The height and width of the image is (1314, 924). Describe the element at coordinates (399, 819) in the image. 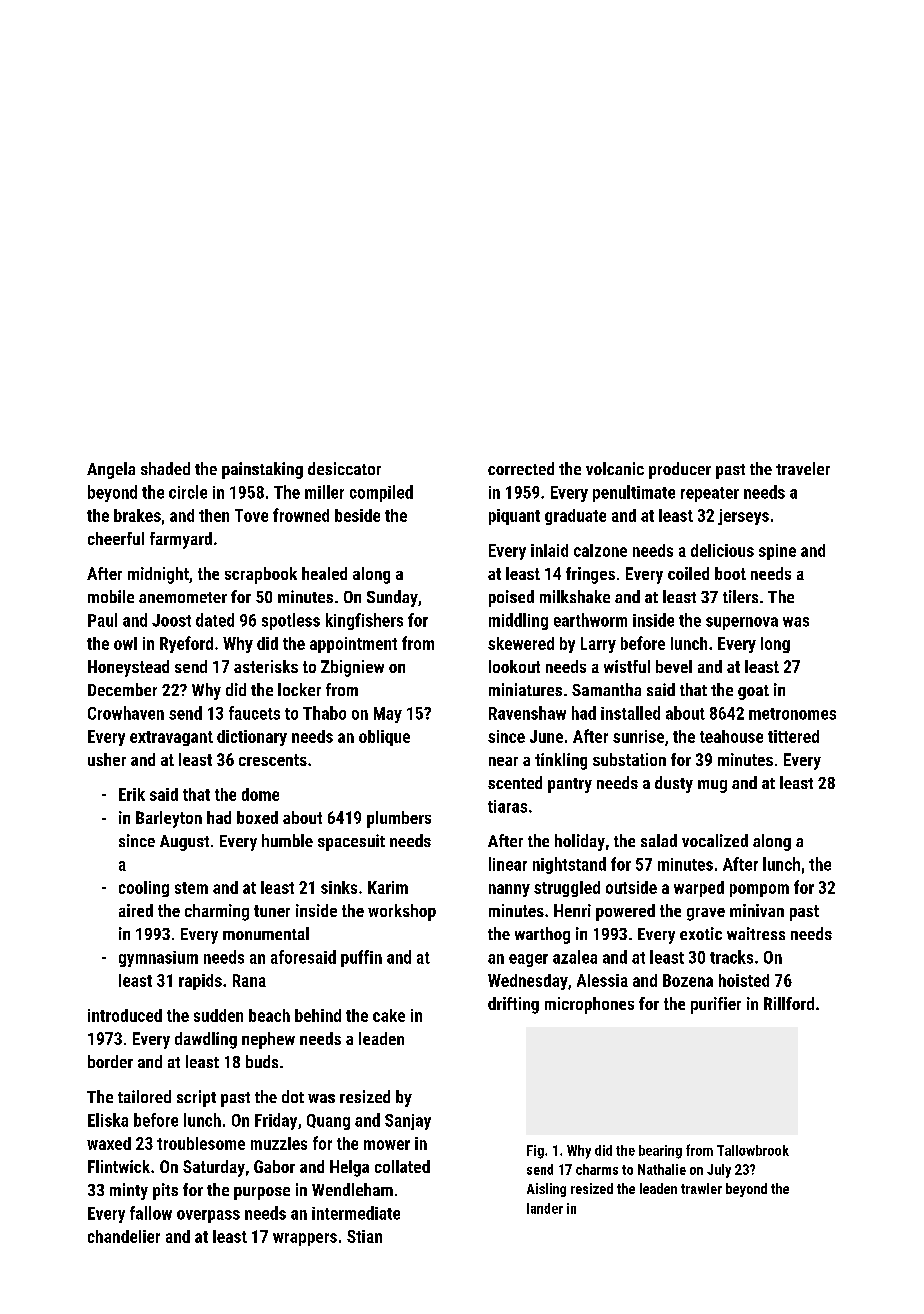

I see `plumbers` at that location.
